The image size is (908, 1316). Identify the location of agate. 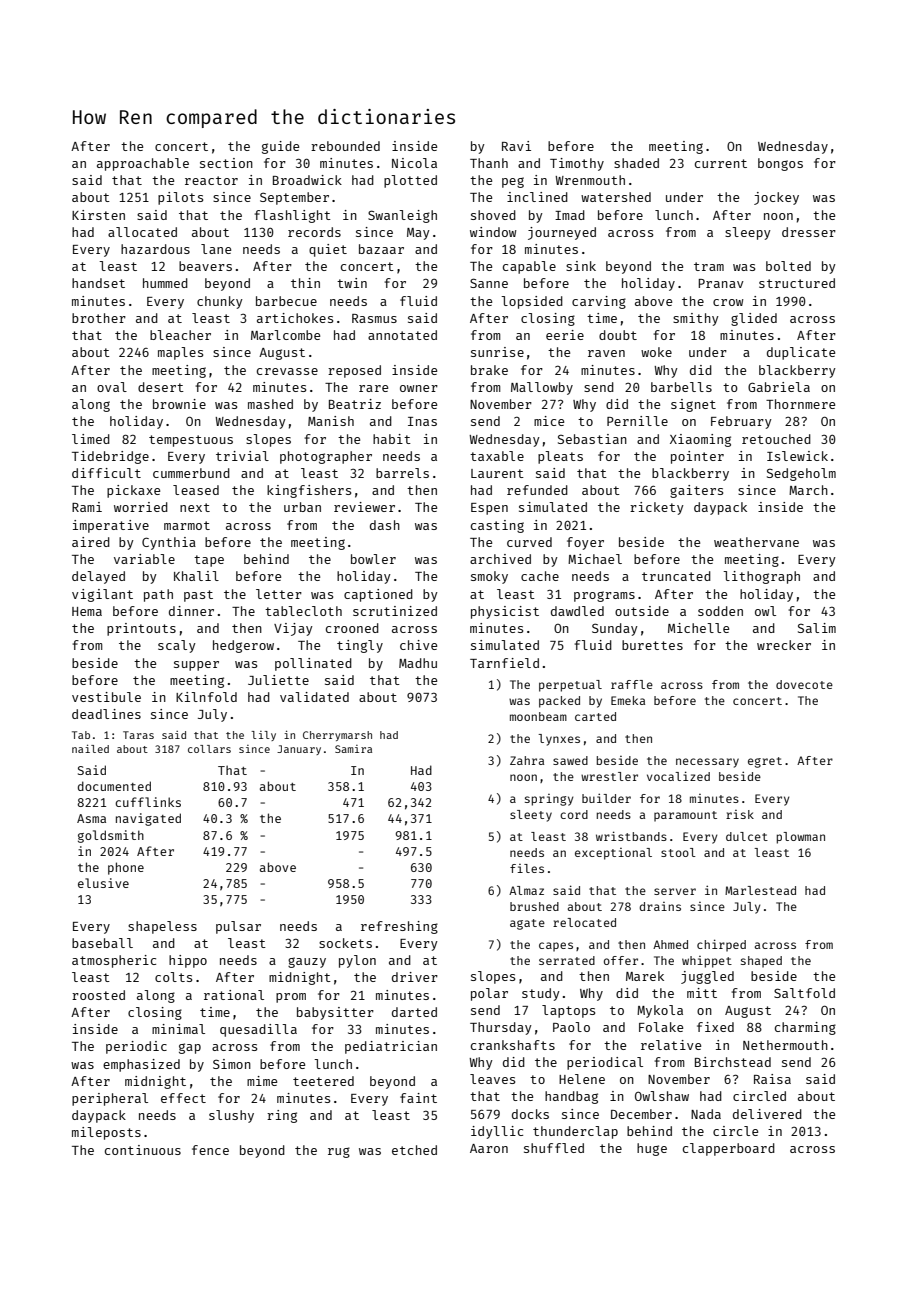
(527, 924).
